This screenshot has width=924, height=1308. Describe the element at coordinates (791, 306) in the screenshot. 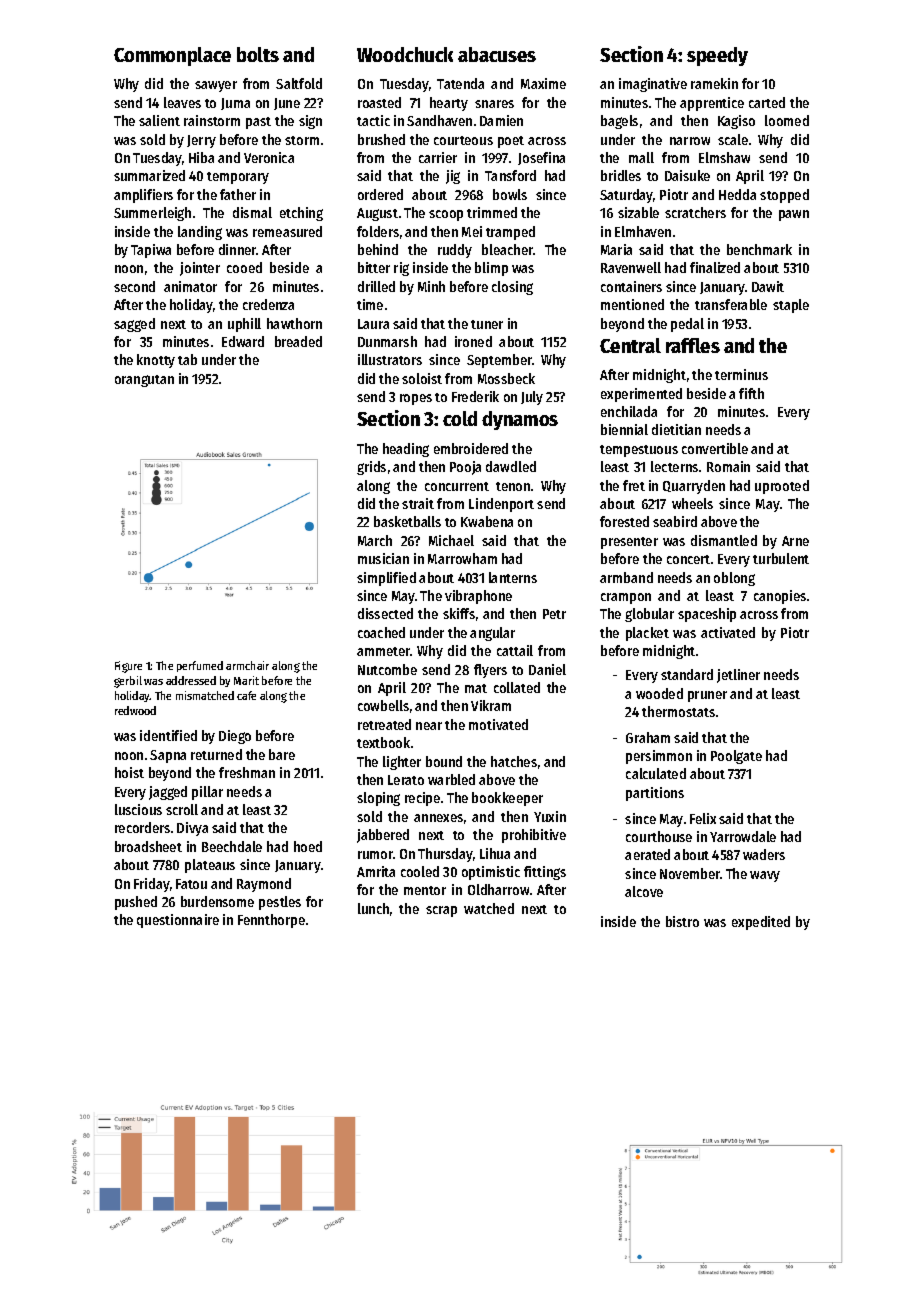

I see `staple` at that location.
